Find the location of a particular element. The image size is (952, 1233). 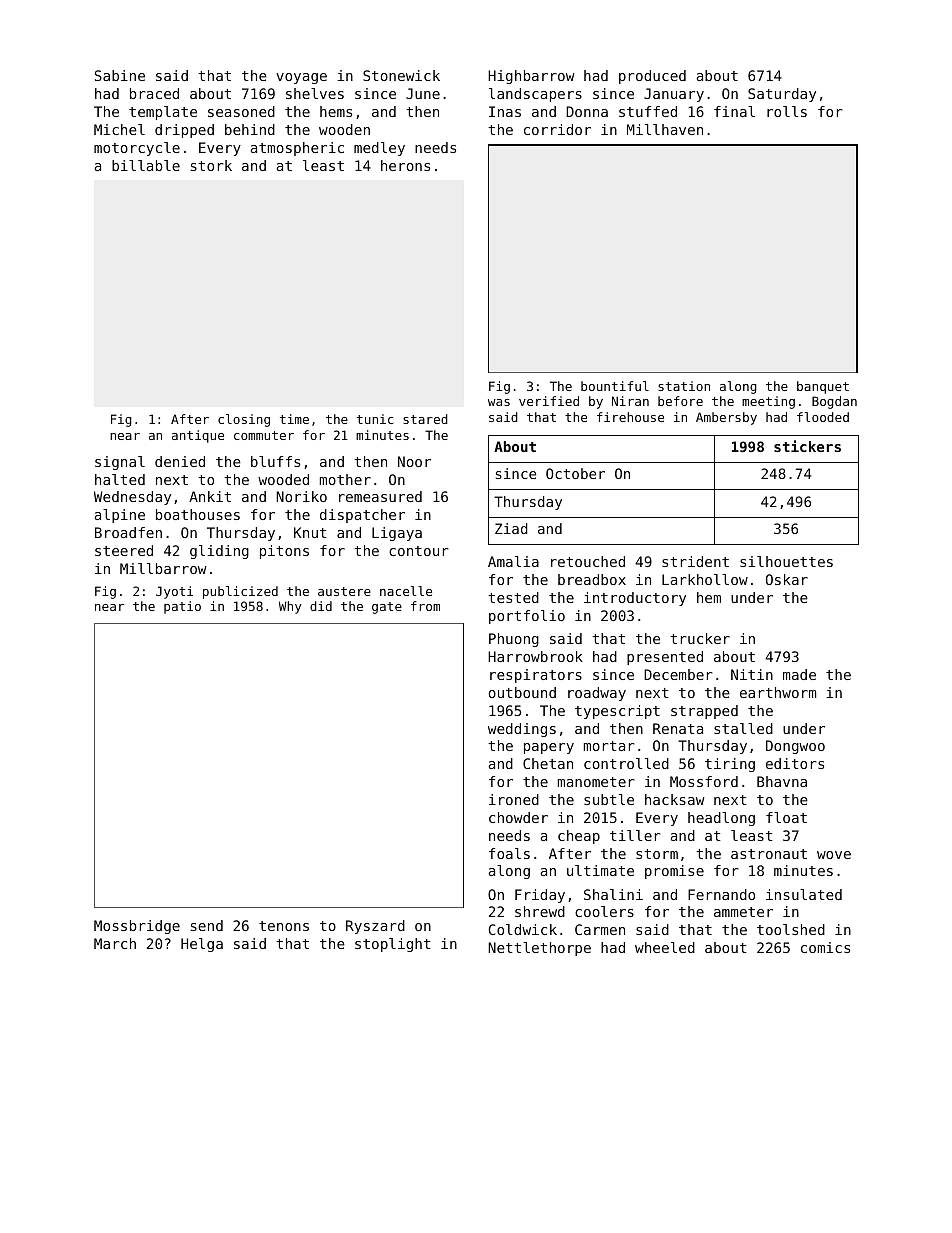

Mossbridge is located at coordinates (137, 927).
